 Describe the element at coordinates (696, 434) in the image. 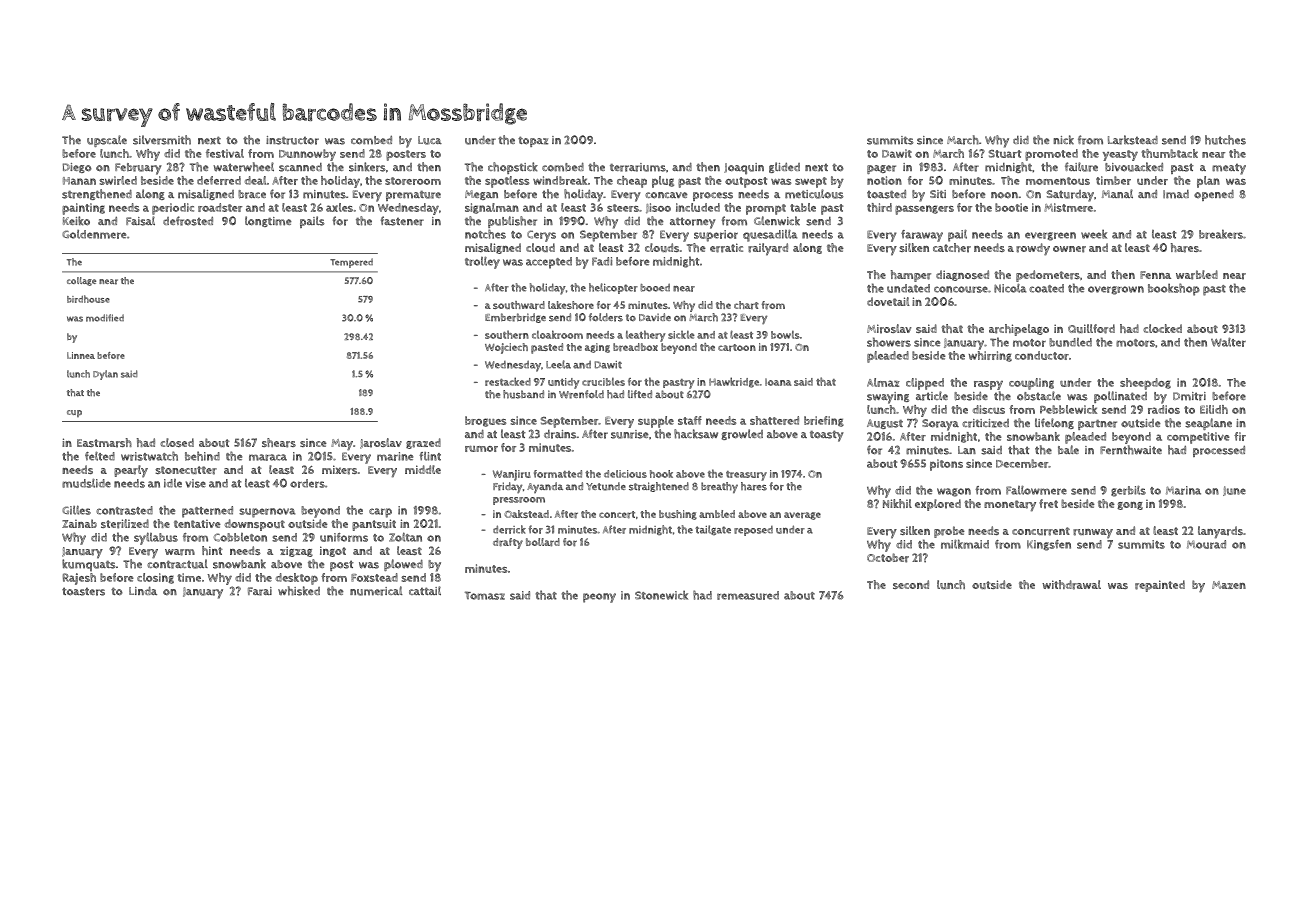

I see `hacksaw` at that location.
